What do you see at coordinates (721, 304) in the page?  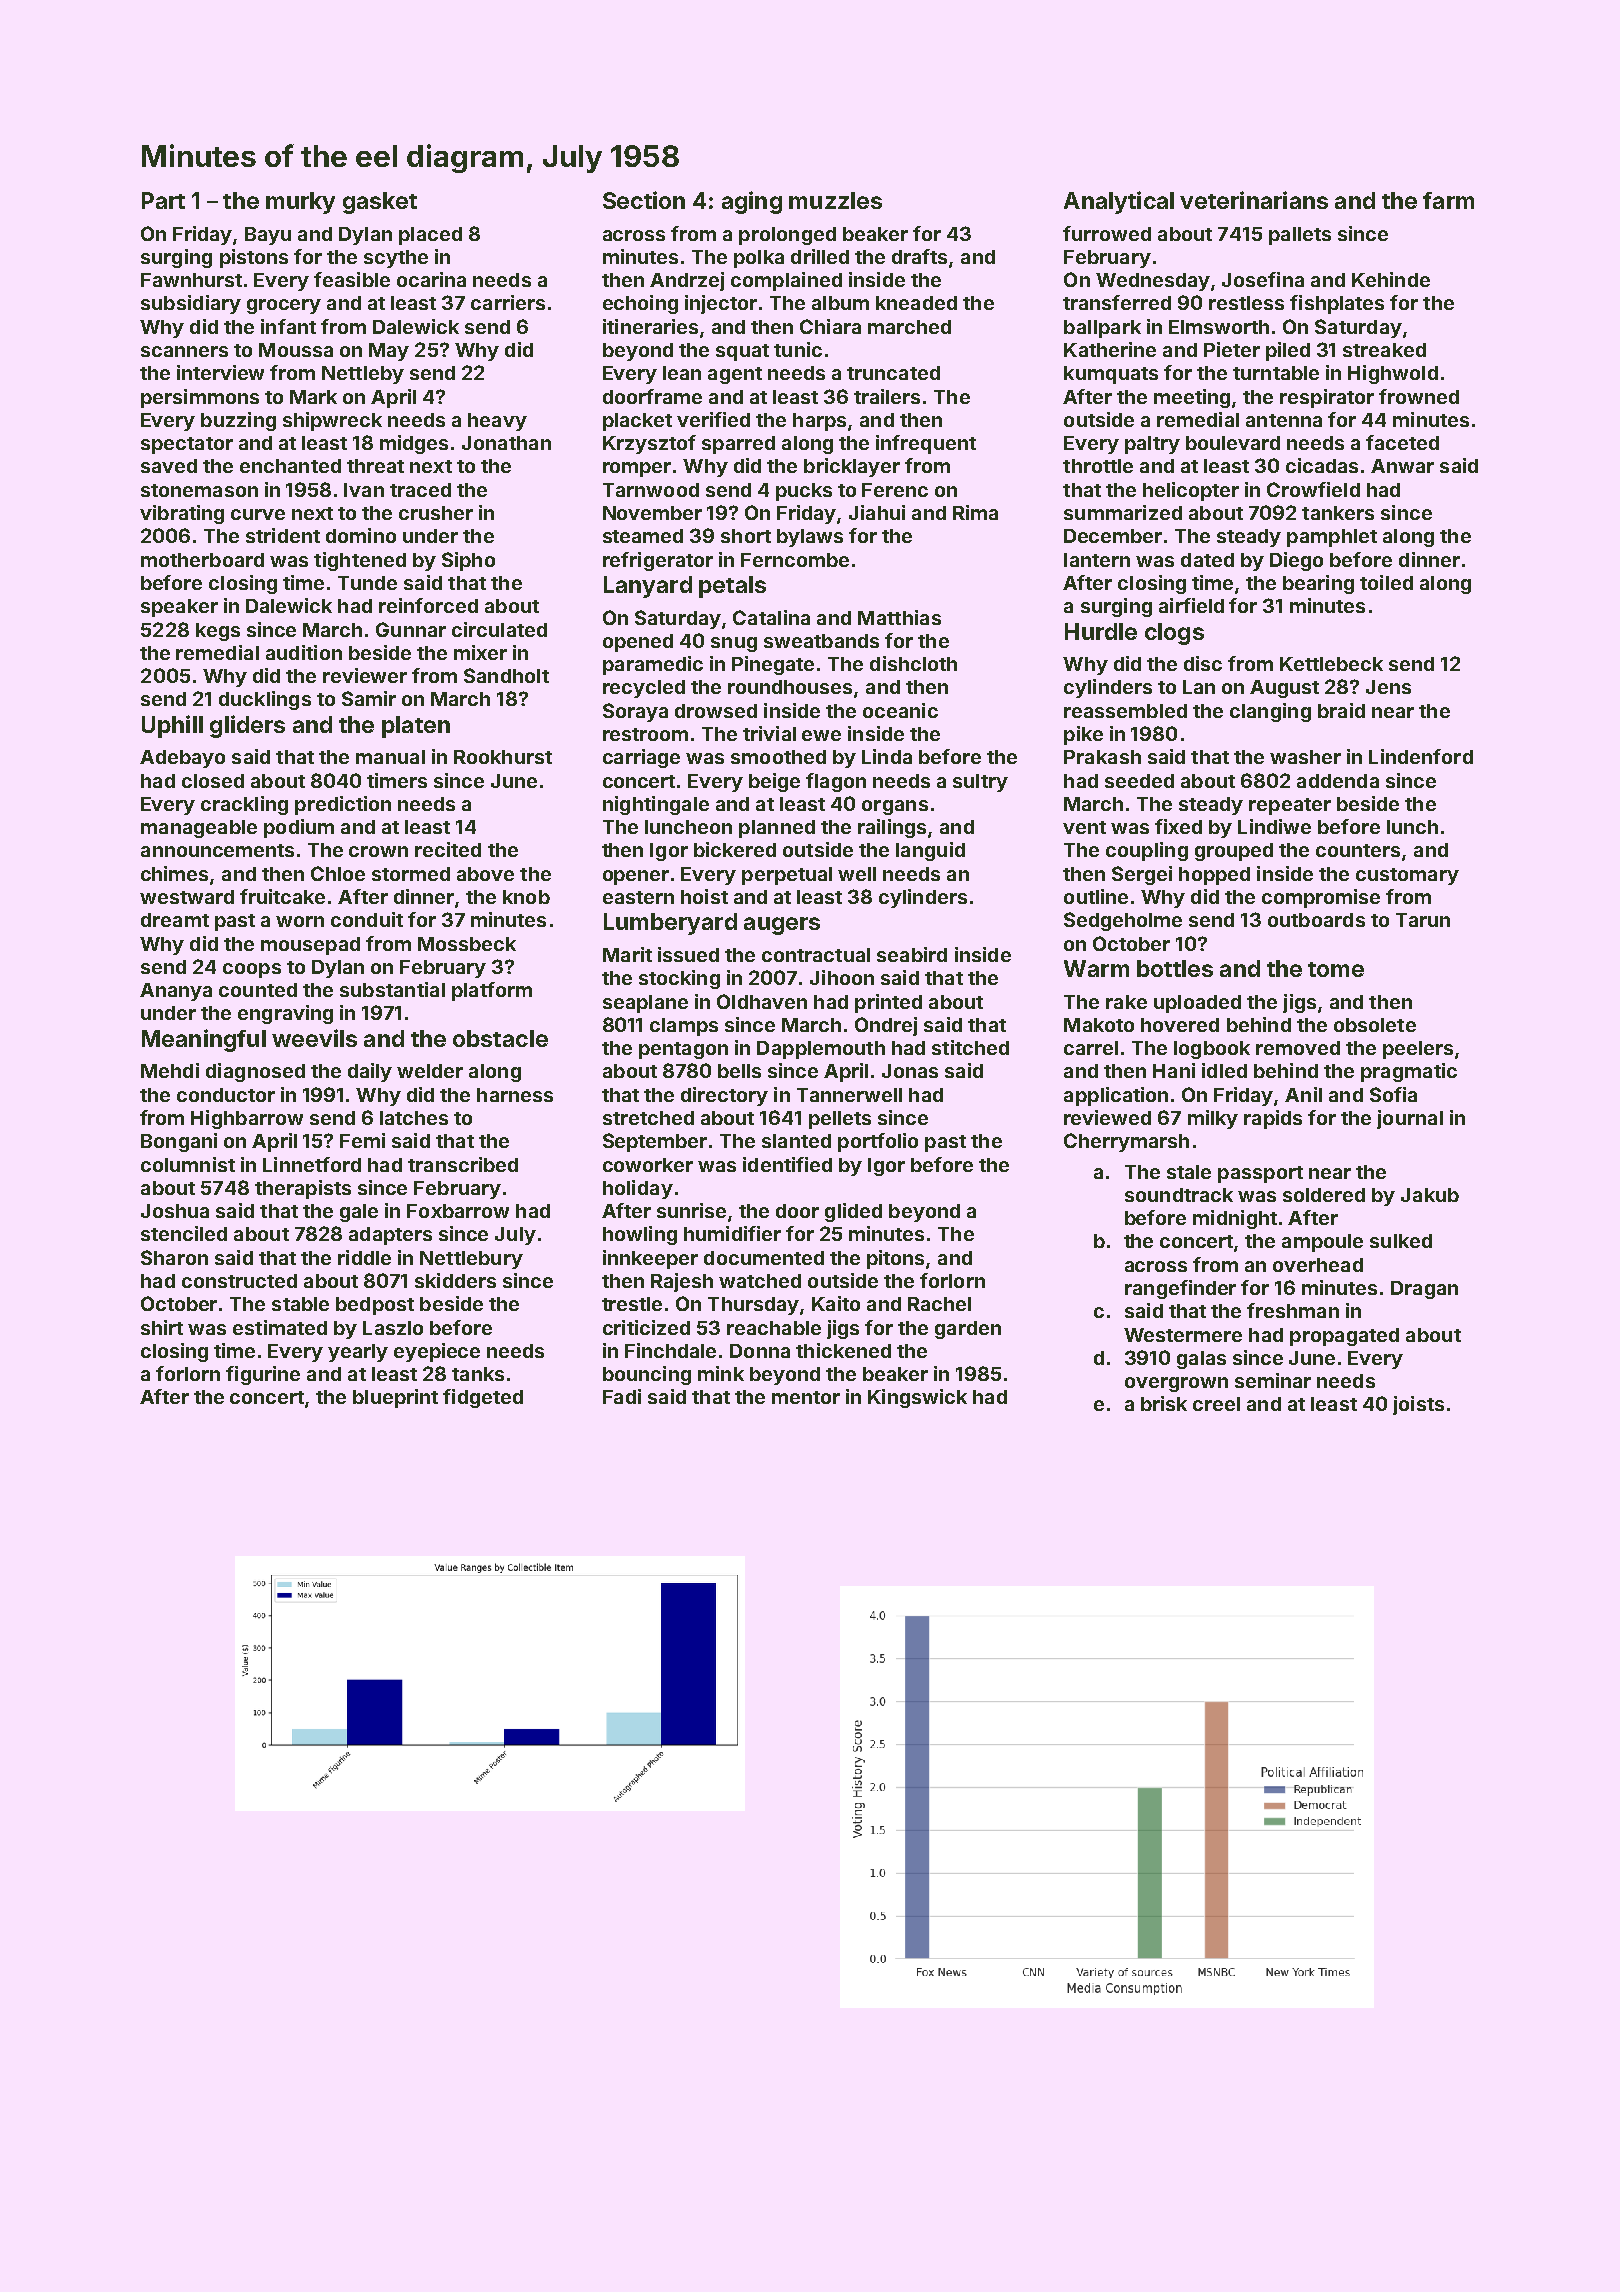 I see `injector` at bounding box center [721, 304].
